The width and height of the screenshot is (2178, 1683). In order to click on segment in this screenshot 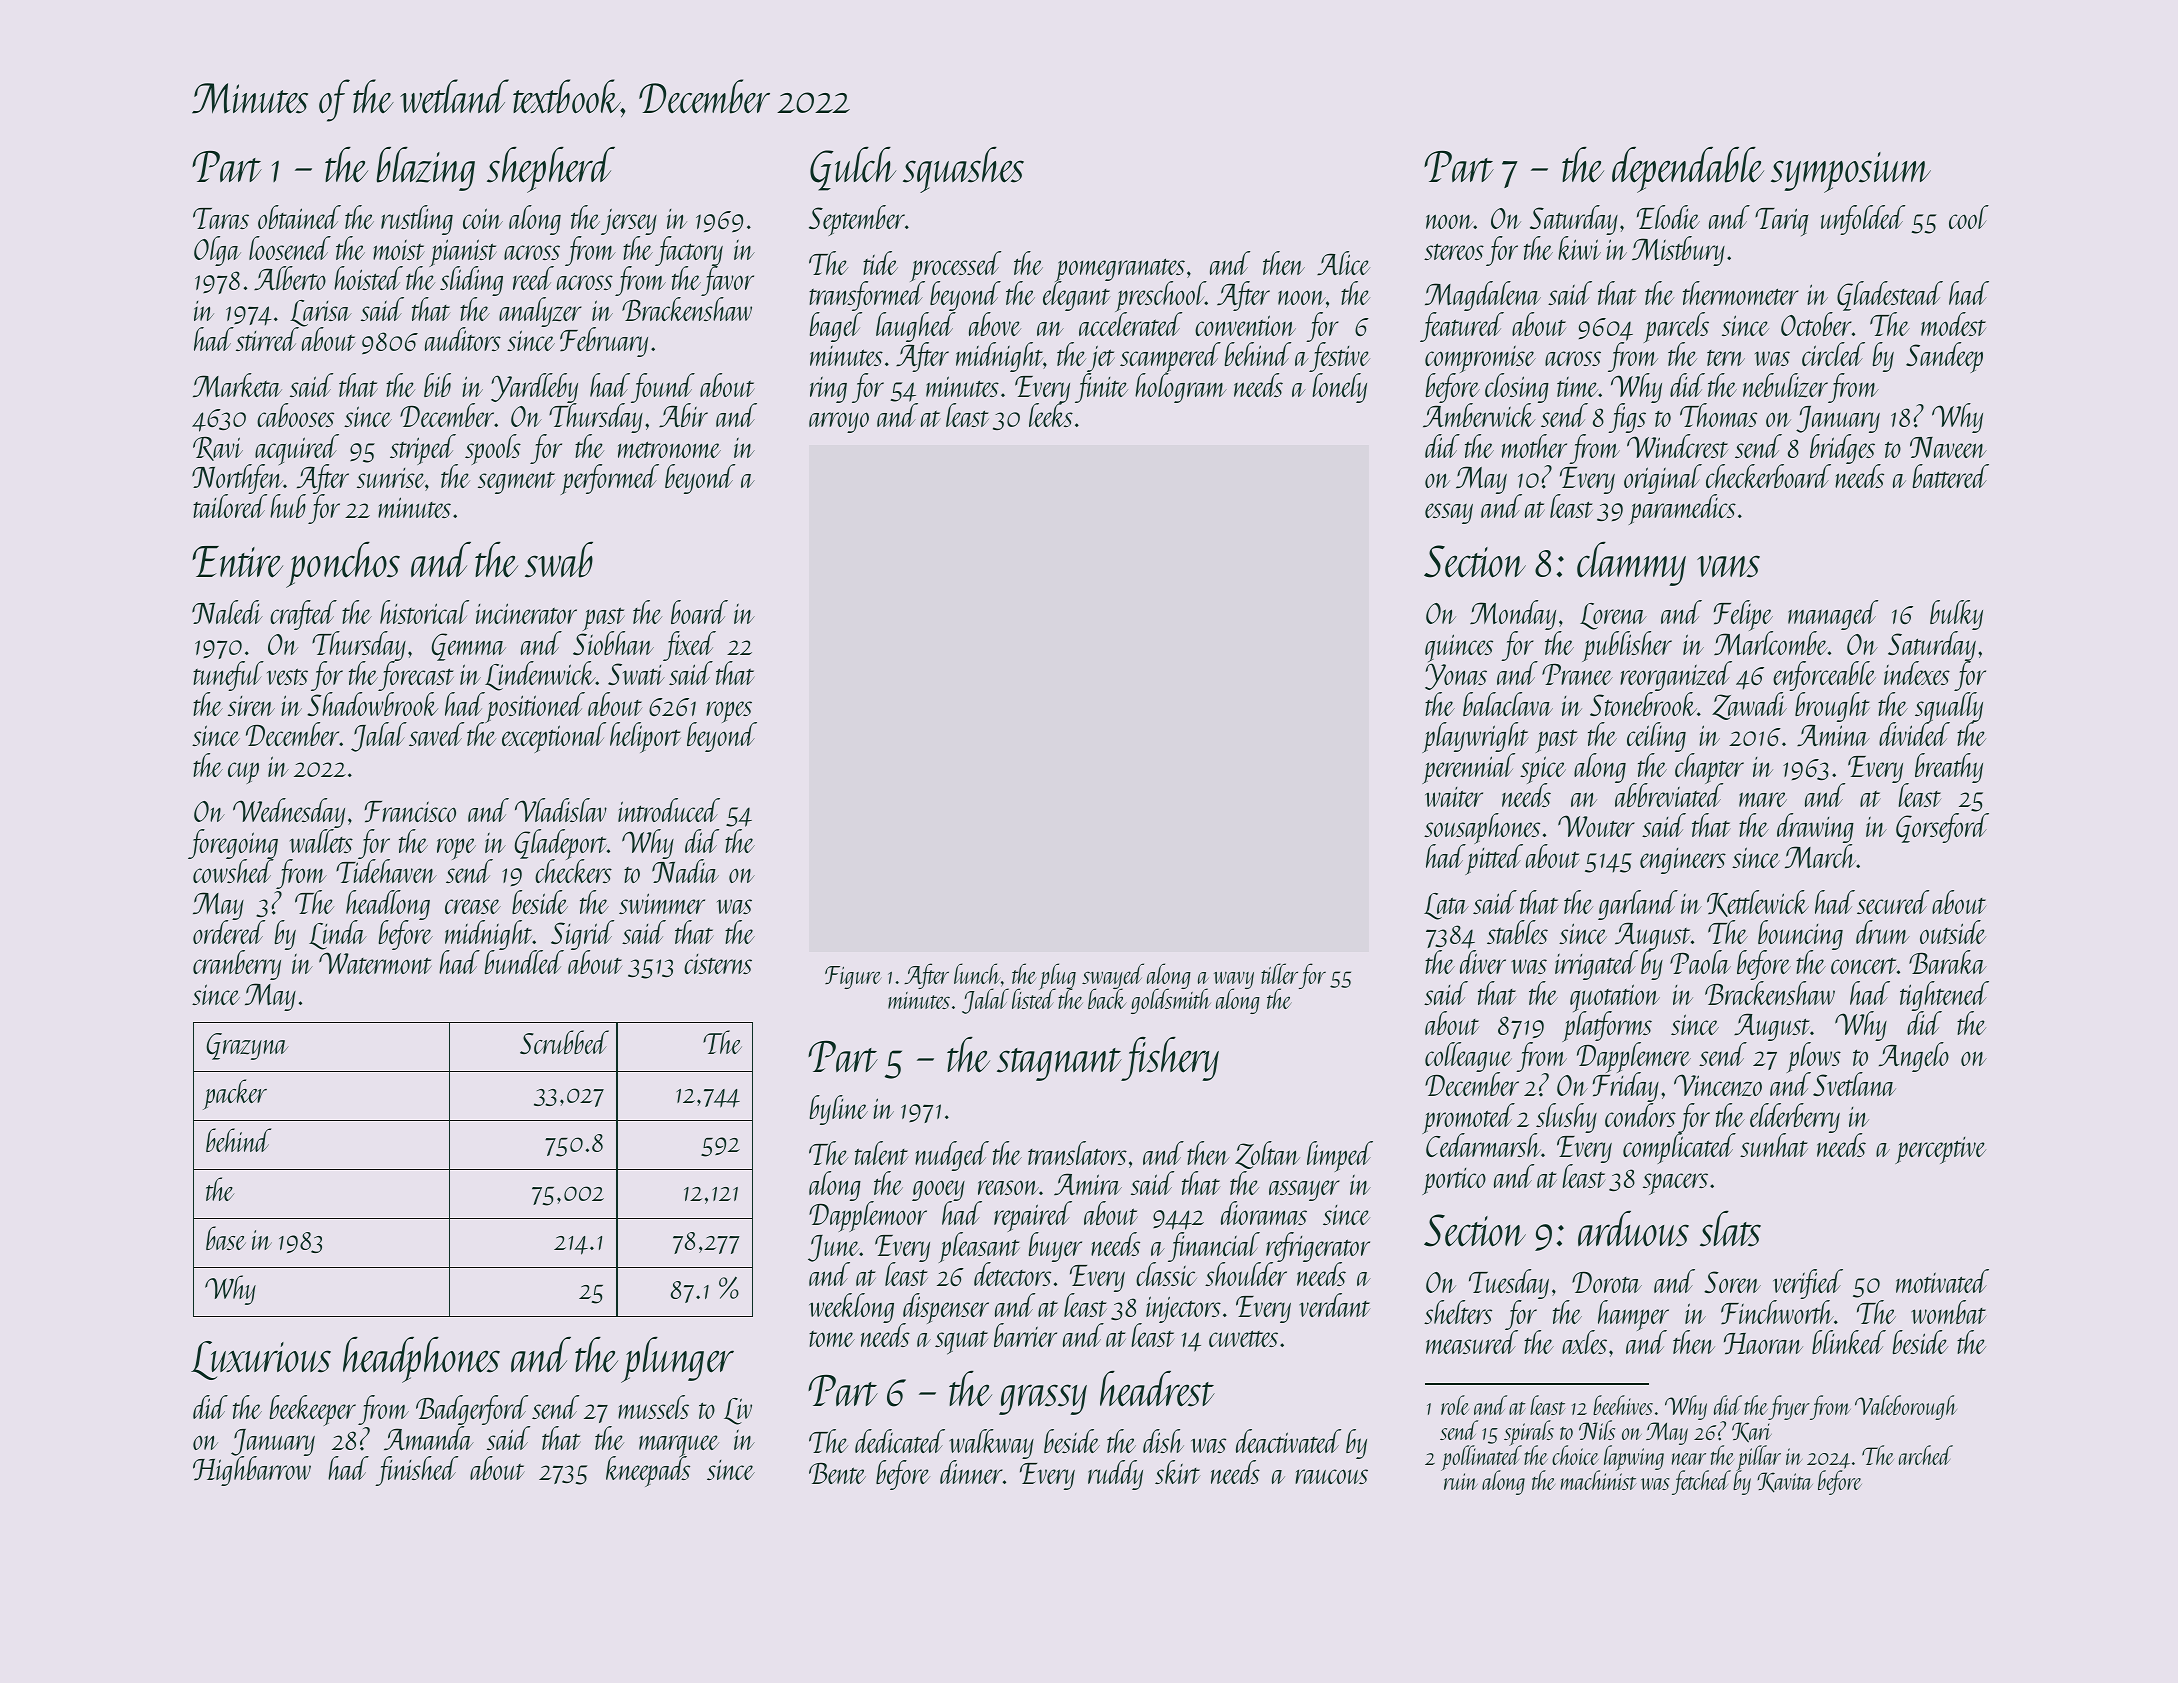, I will do `click(516, 483)`.
